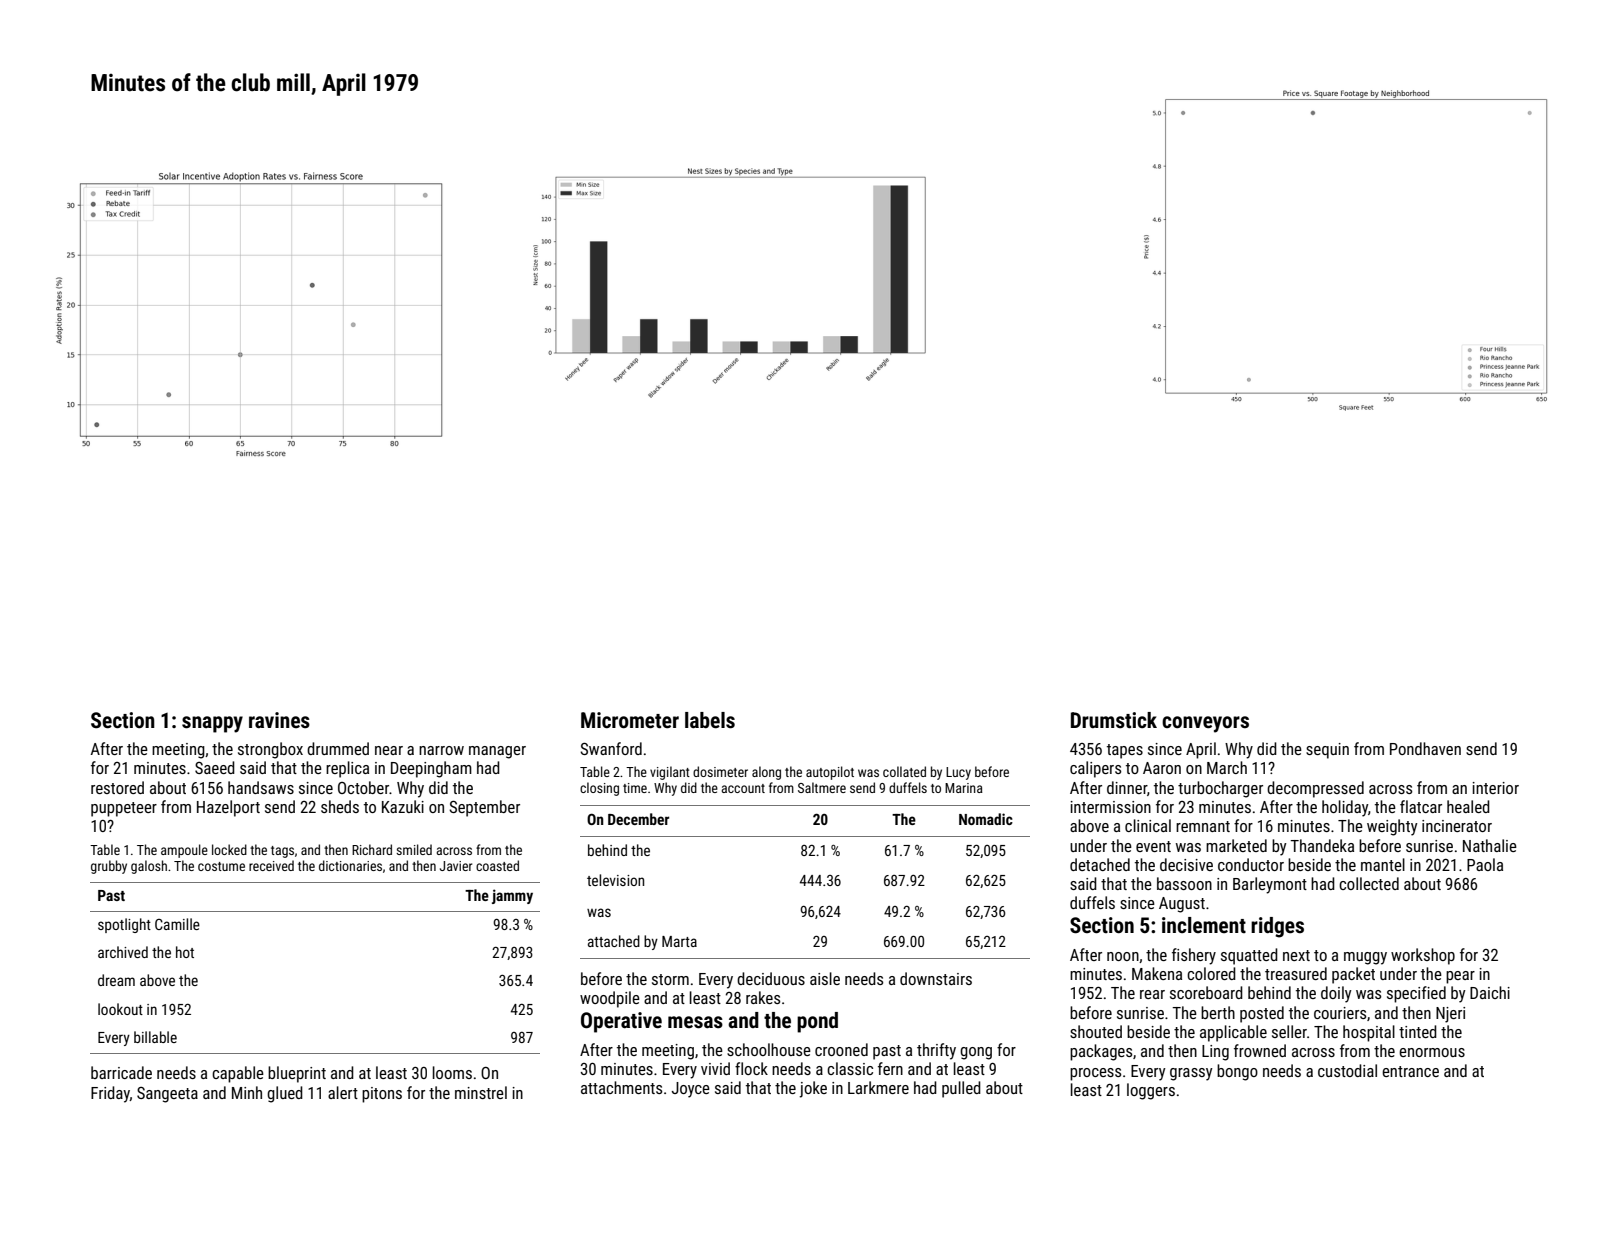 The height and width of the screenshot is (1244, 1610). Describe the element at coordinates (1421, 806) in the screenshot. I see `flatcar` at that location.
